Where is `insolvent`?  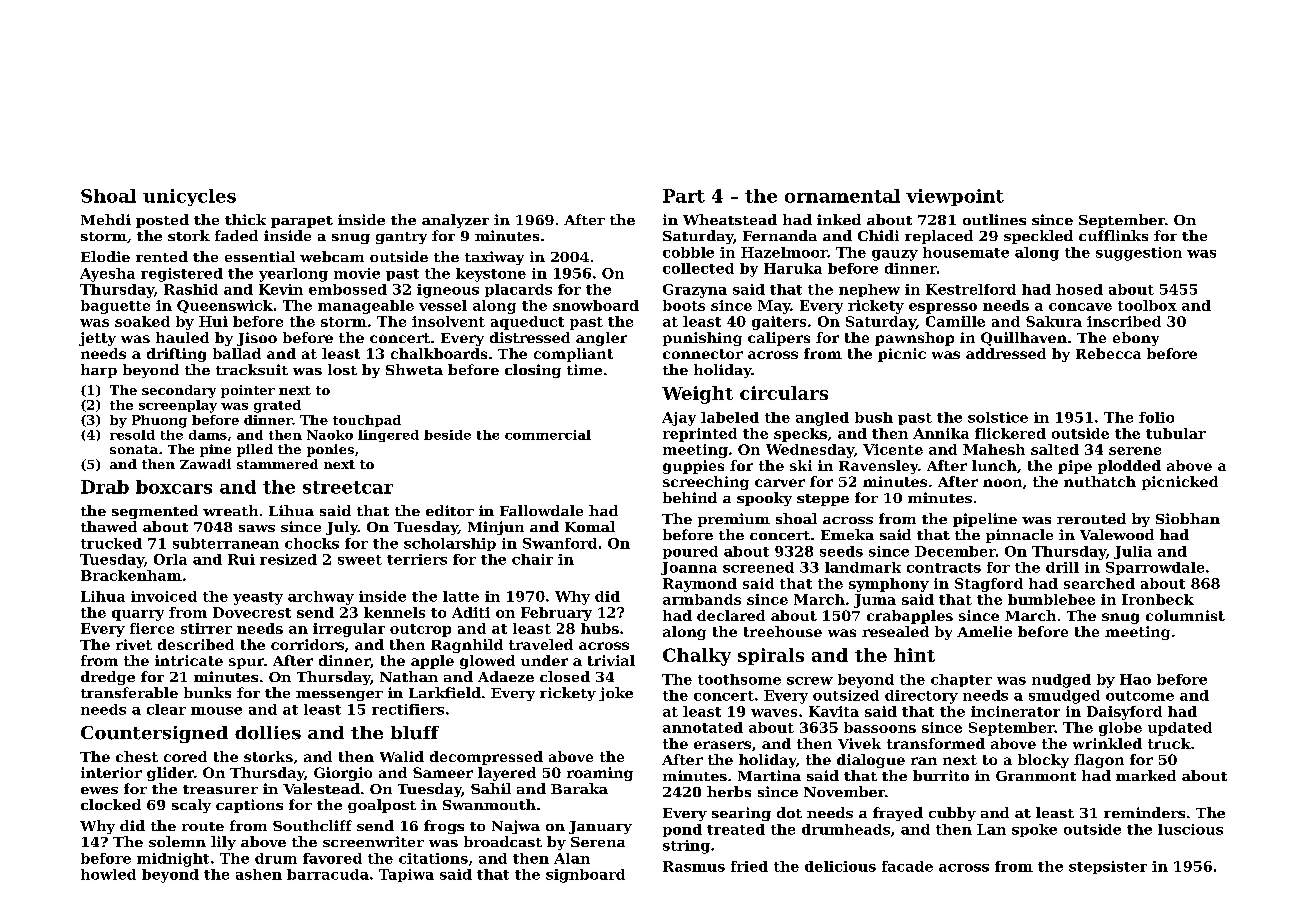
insolvent is located at coordinates (448, 321).
